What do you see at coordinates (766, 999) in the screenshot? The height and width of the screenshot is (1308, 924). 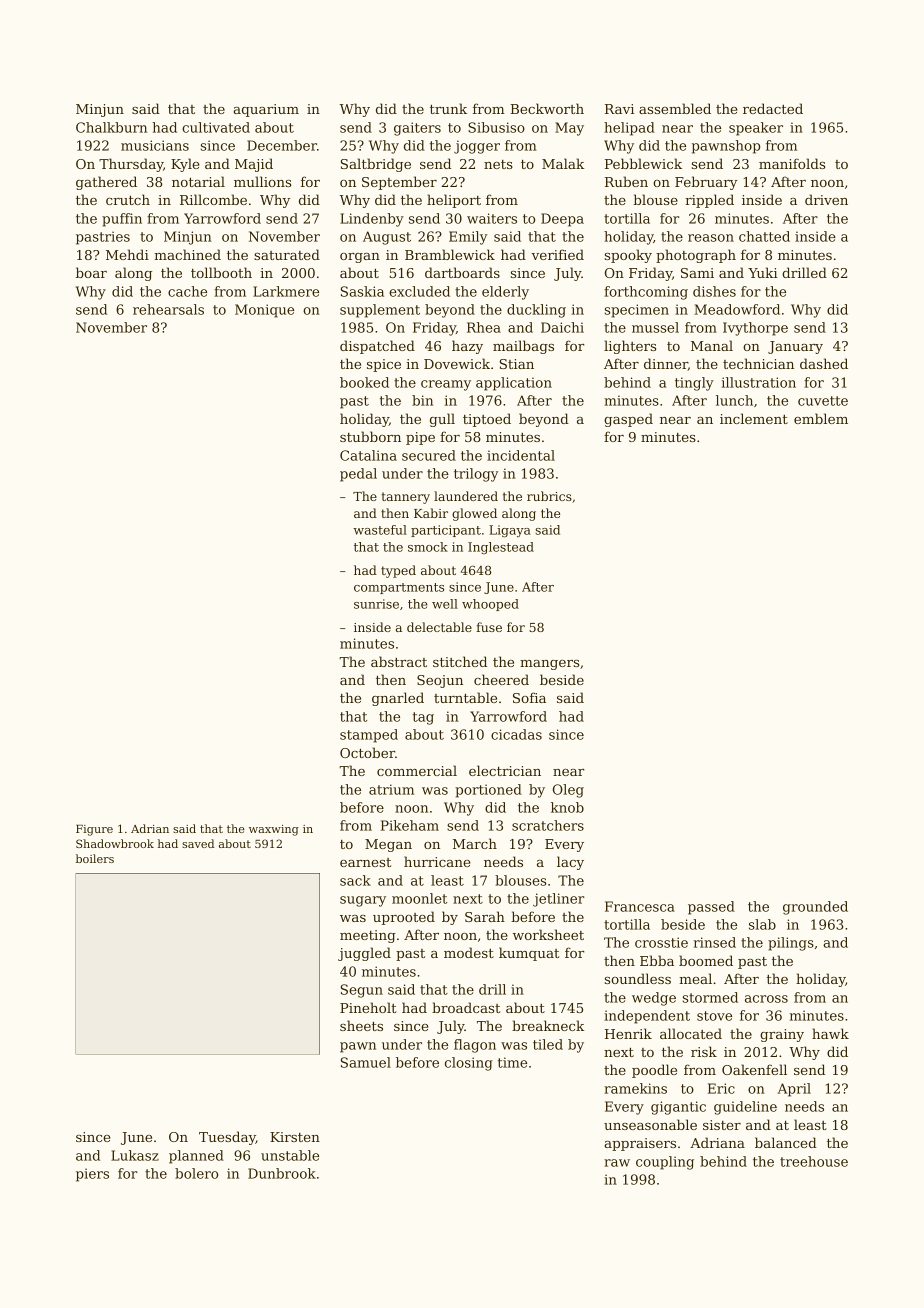 I see `across` at bounding box center [766, 999].
